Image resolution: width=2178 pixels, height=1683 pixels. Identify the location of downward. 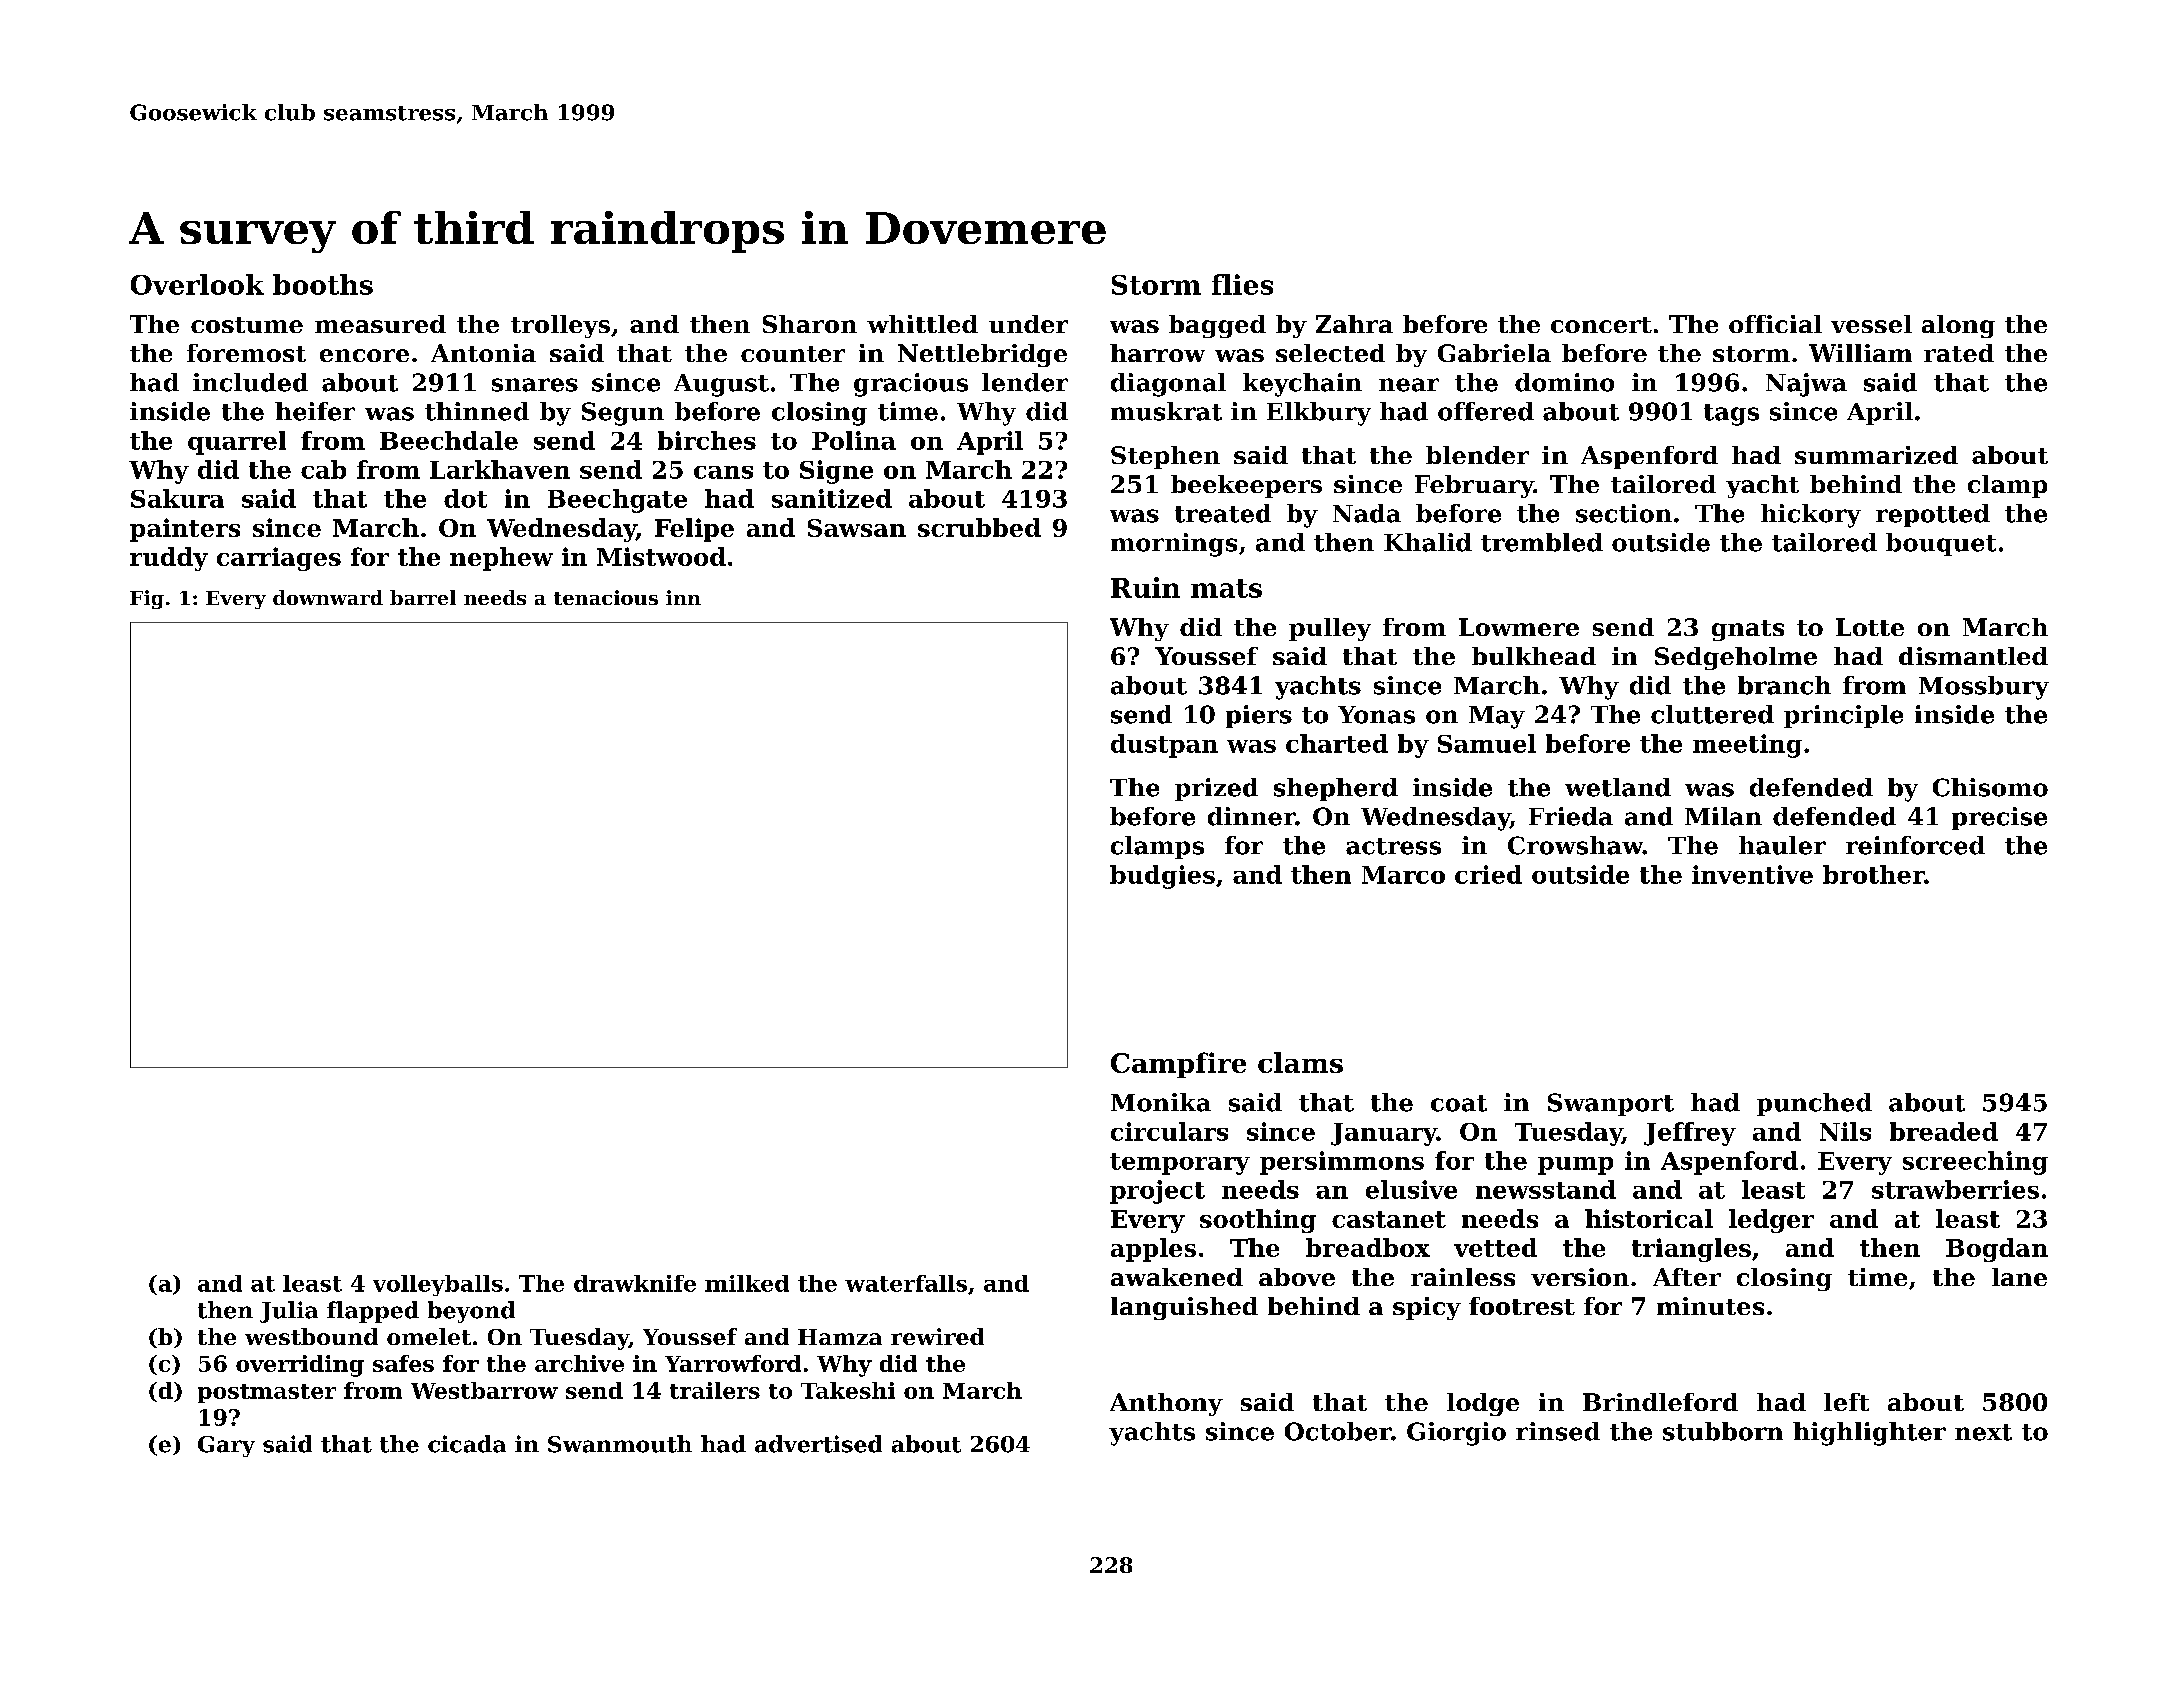
(328, 597).
